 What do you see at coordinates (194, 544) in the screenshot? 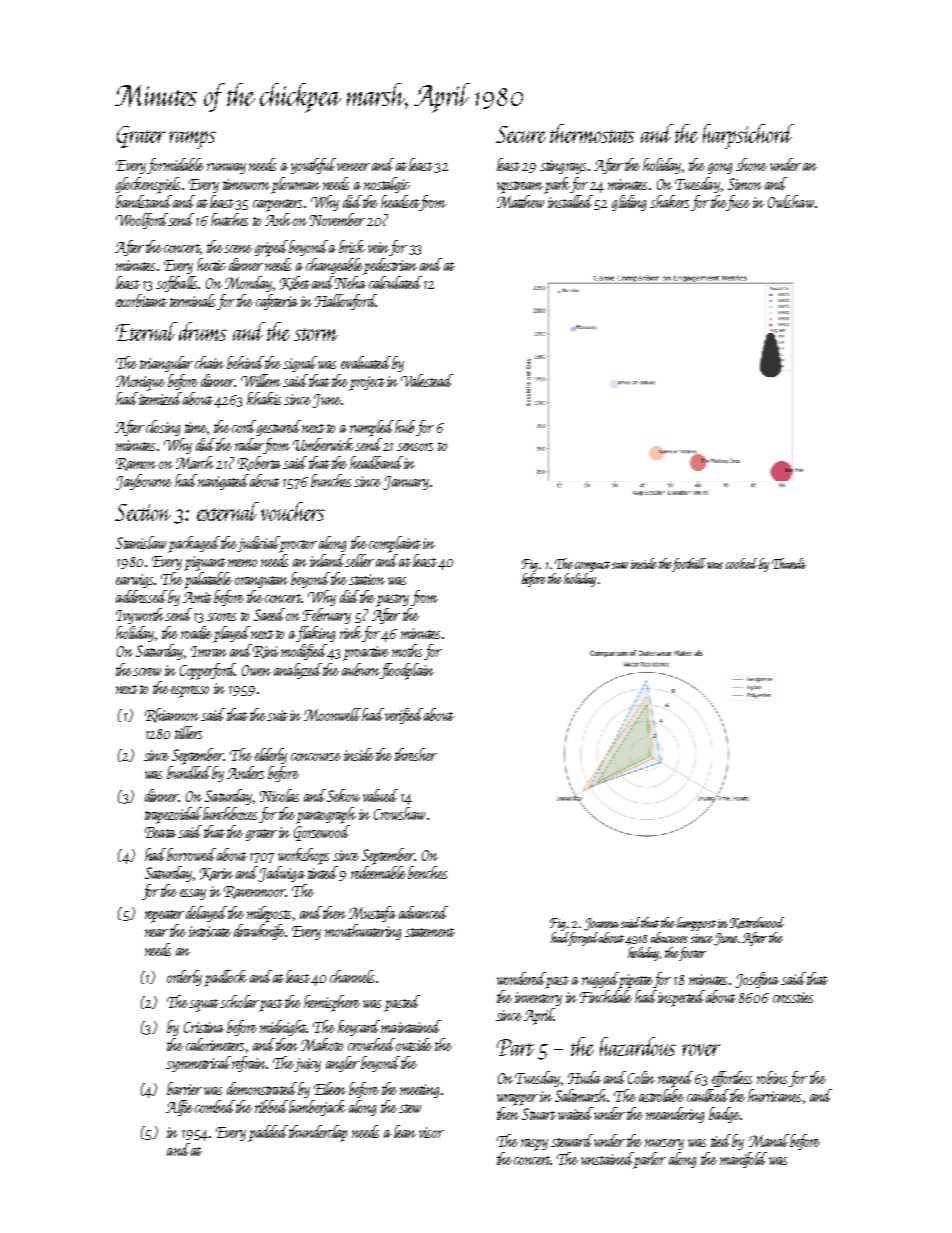
I see `packaged` at bounding box center [194, 544].
